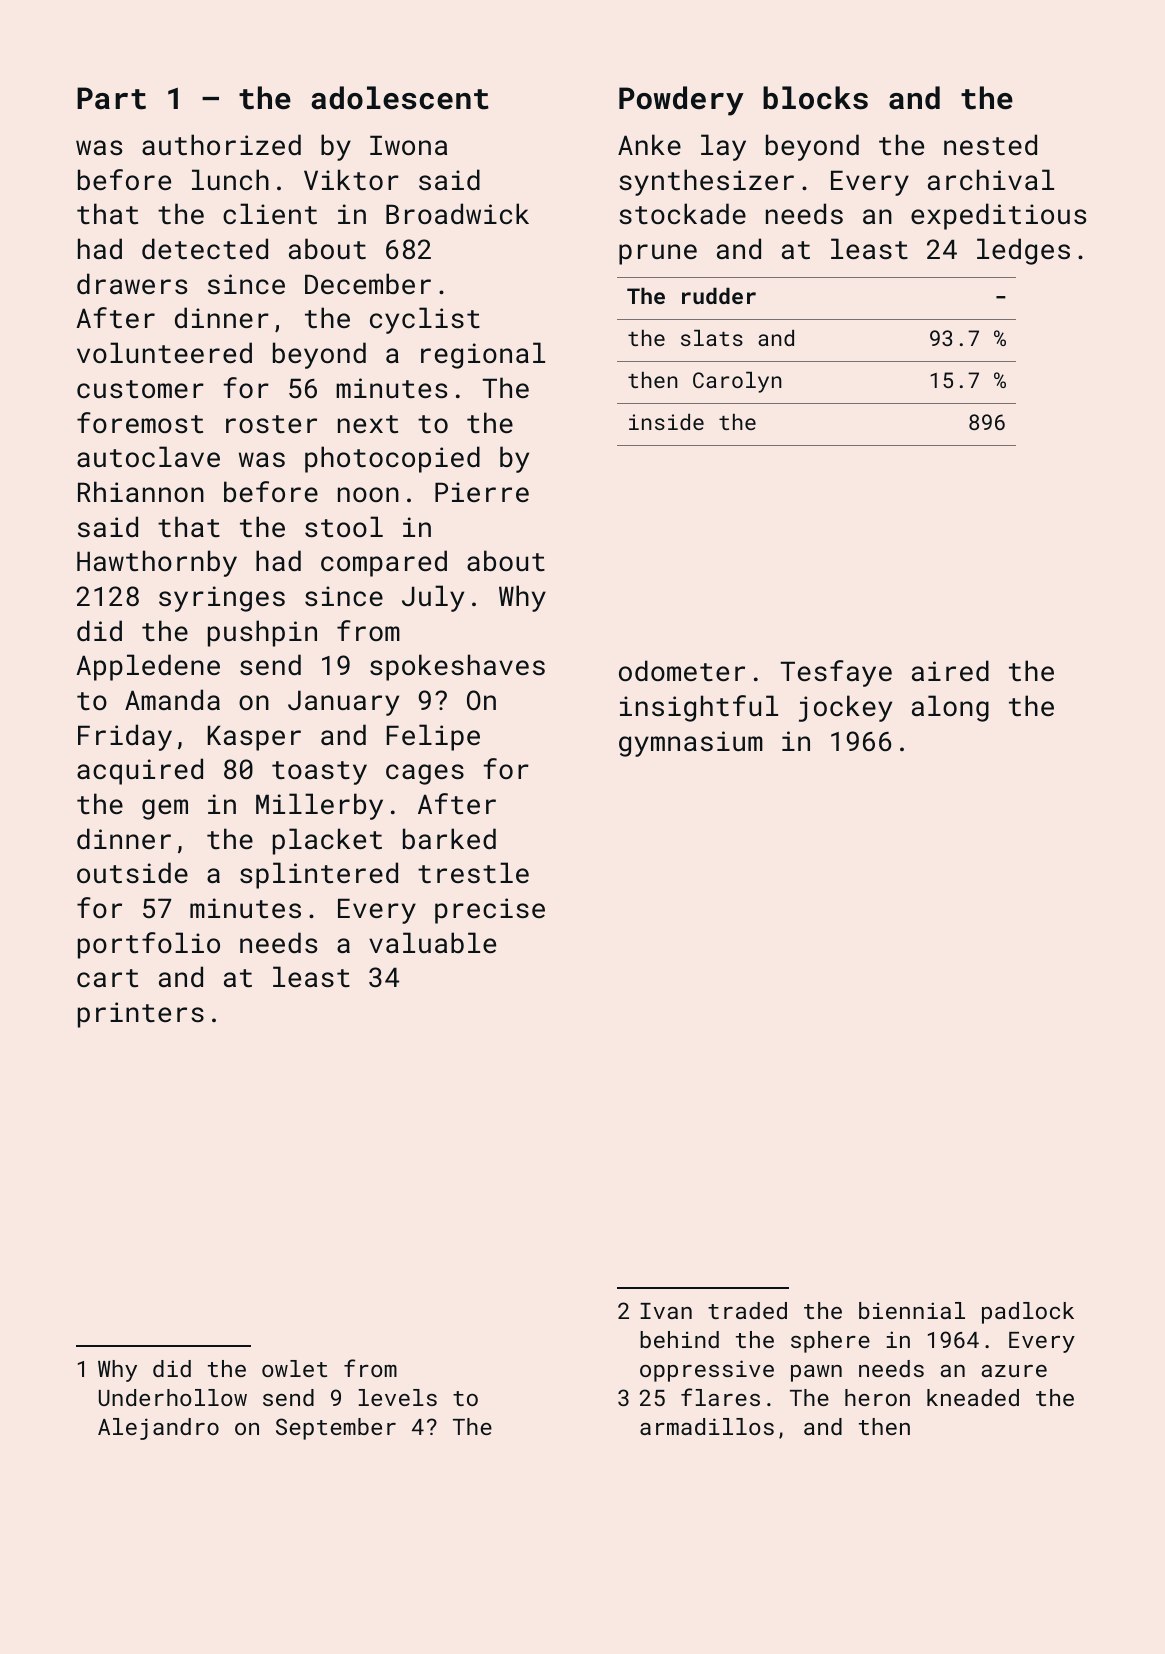  Describe the element at coordinates (973, 1397) in the screenshot. I see `kneaded` at that location.
